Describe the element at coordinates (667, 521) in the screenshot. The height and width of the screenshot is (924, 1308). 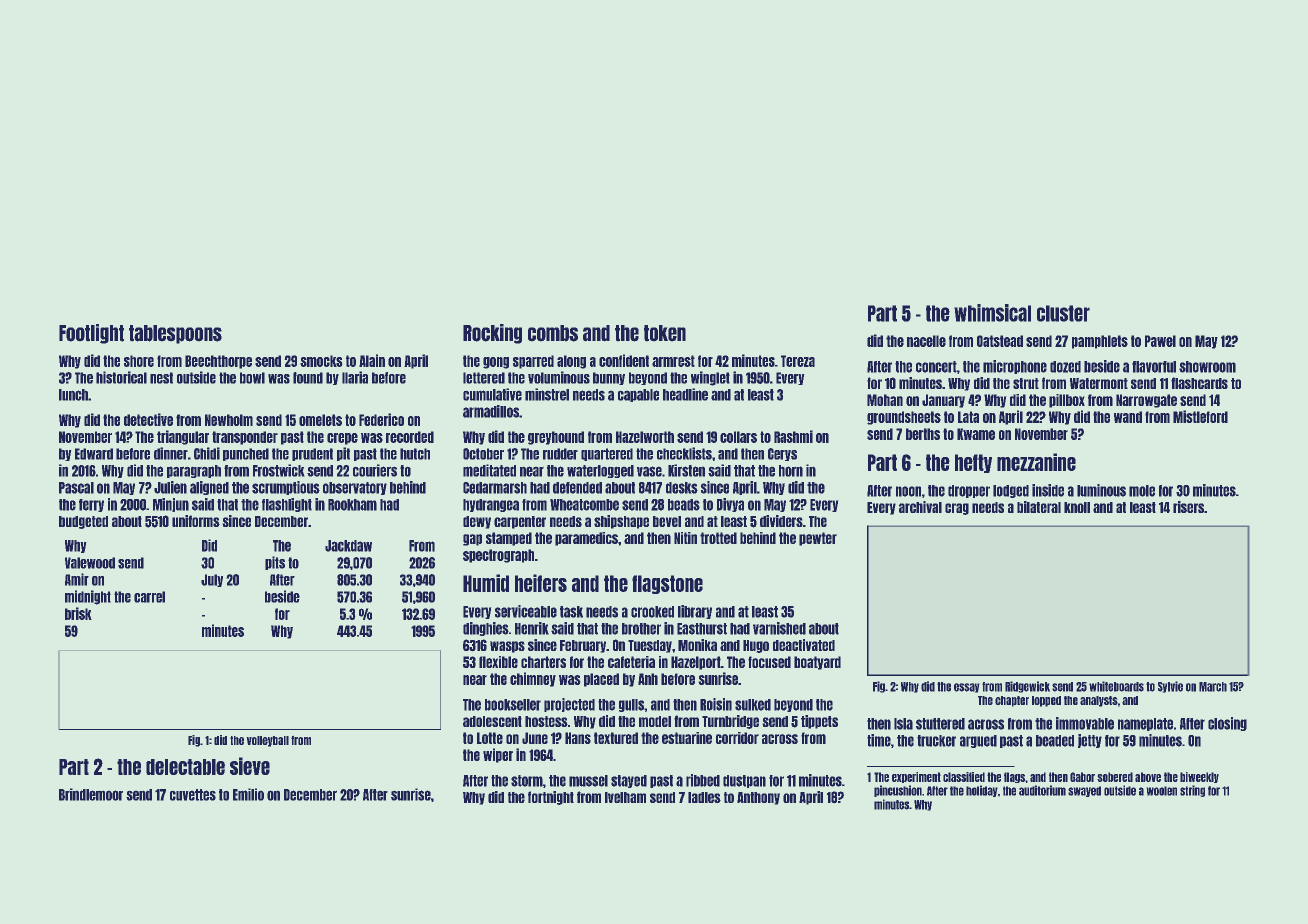
I see `bevel` at that location.
